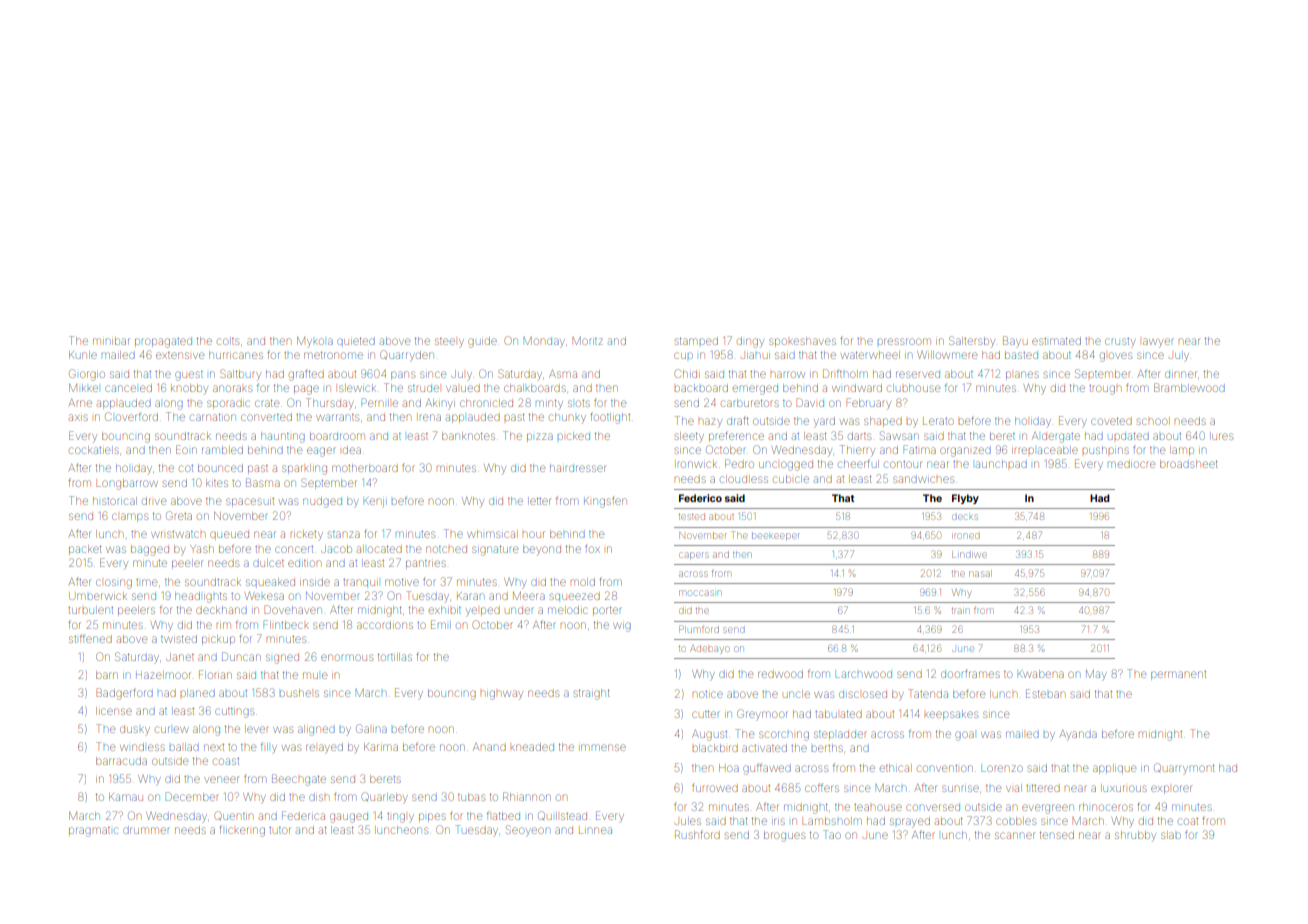  I want to click on idea, so click(352, 450).
